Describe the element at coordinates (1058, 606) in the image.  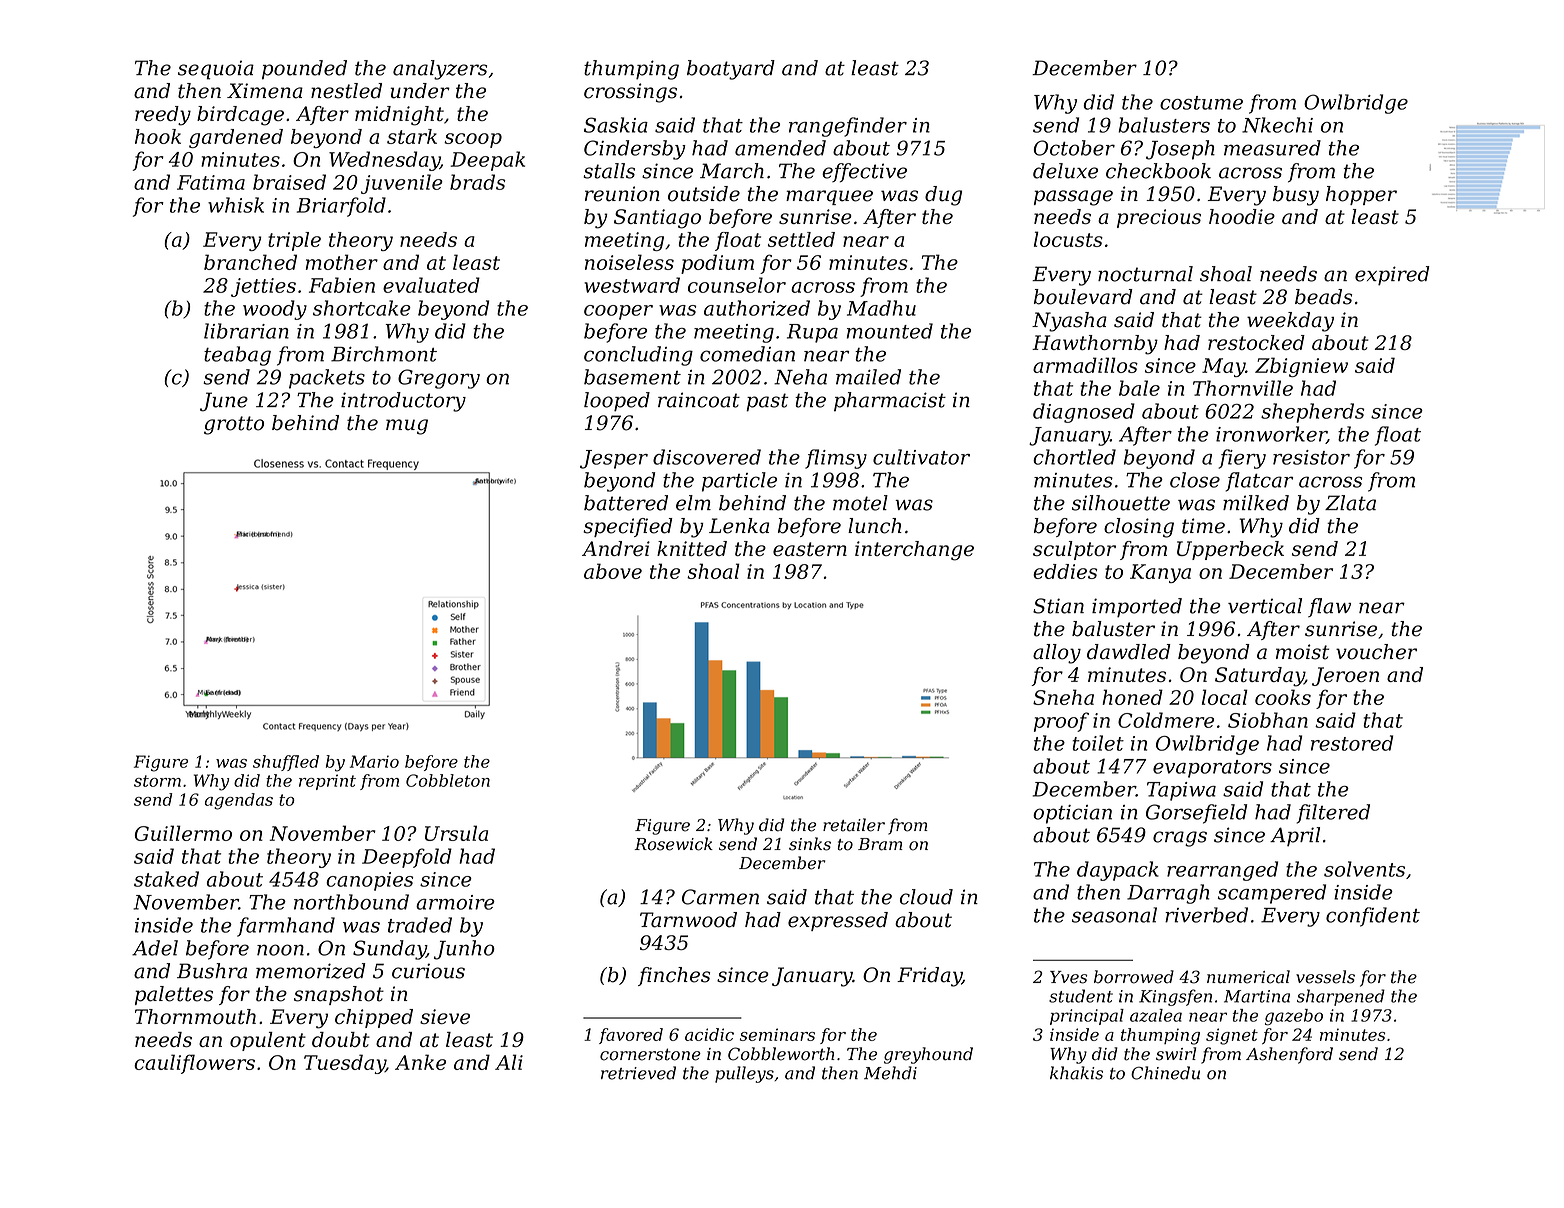
I see `Stian` at that location.
